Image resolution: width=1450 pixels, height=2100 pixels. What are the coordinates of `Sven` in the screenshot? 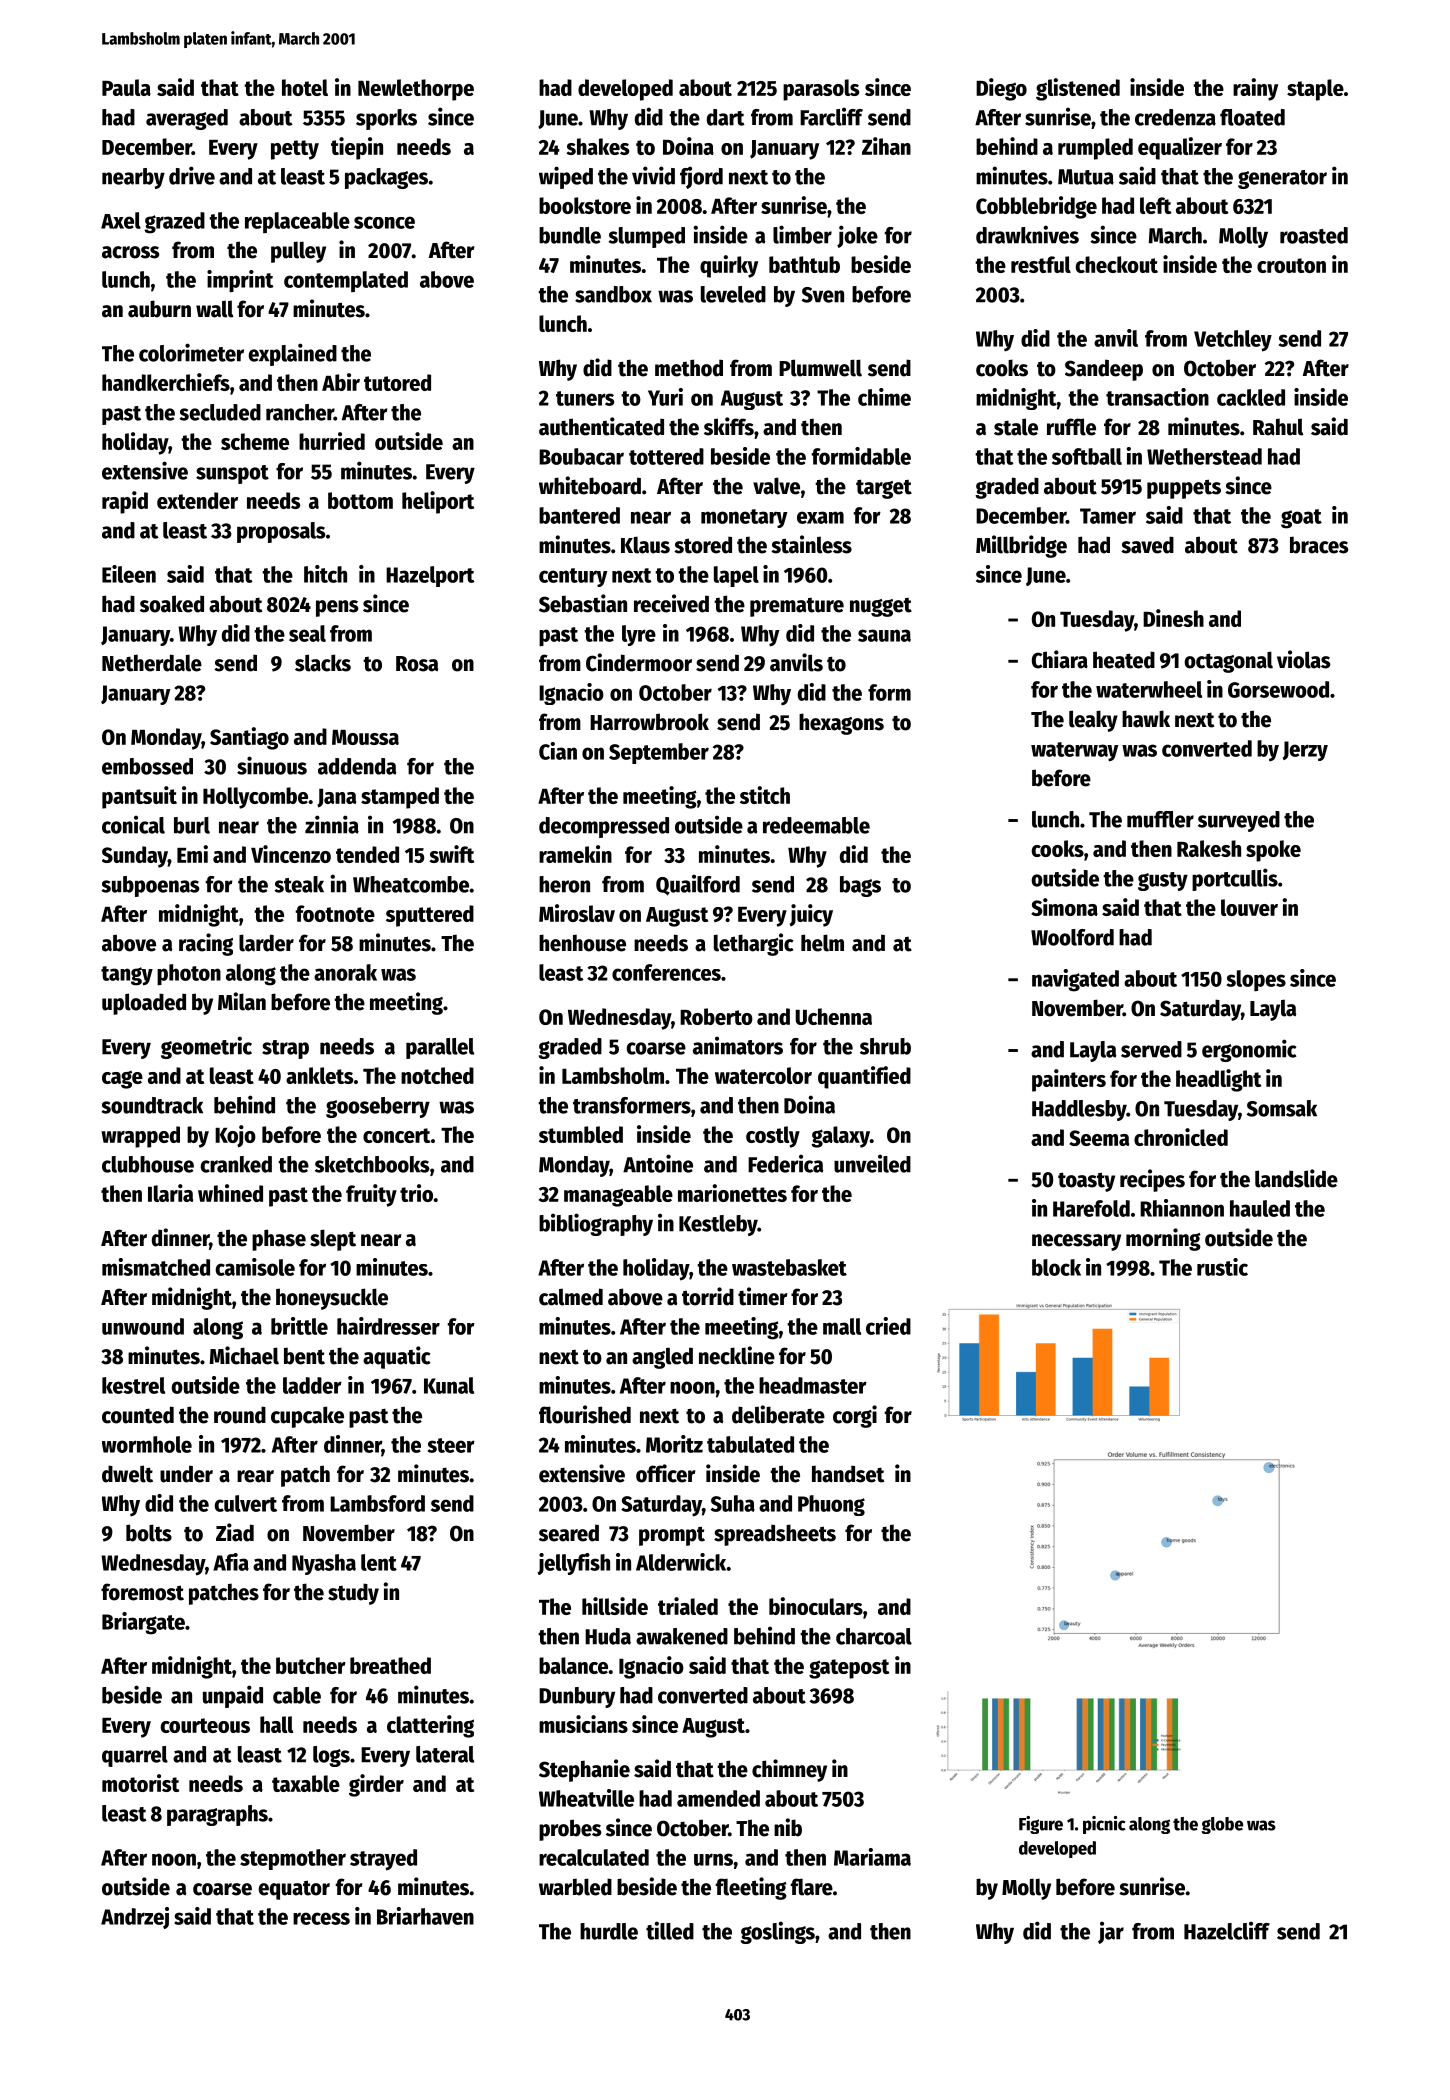 It's located at (823, 295).
